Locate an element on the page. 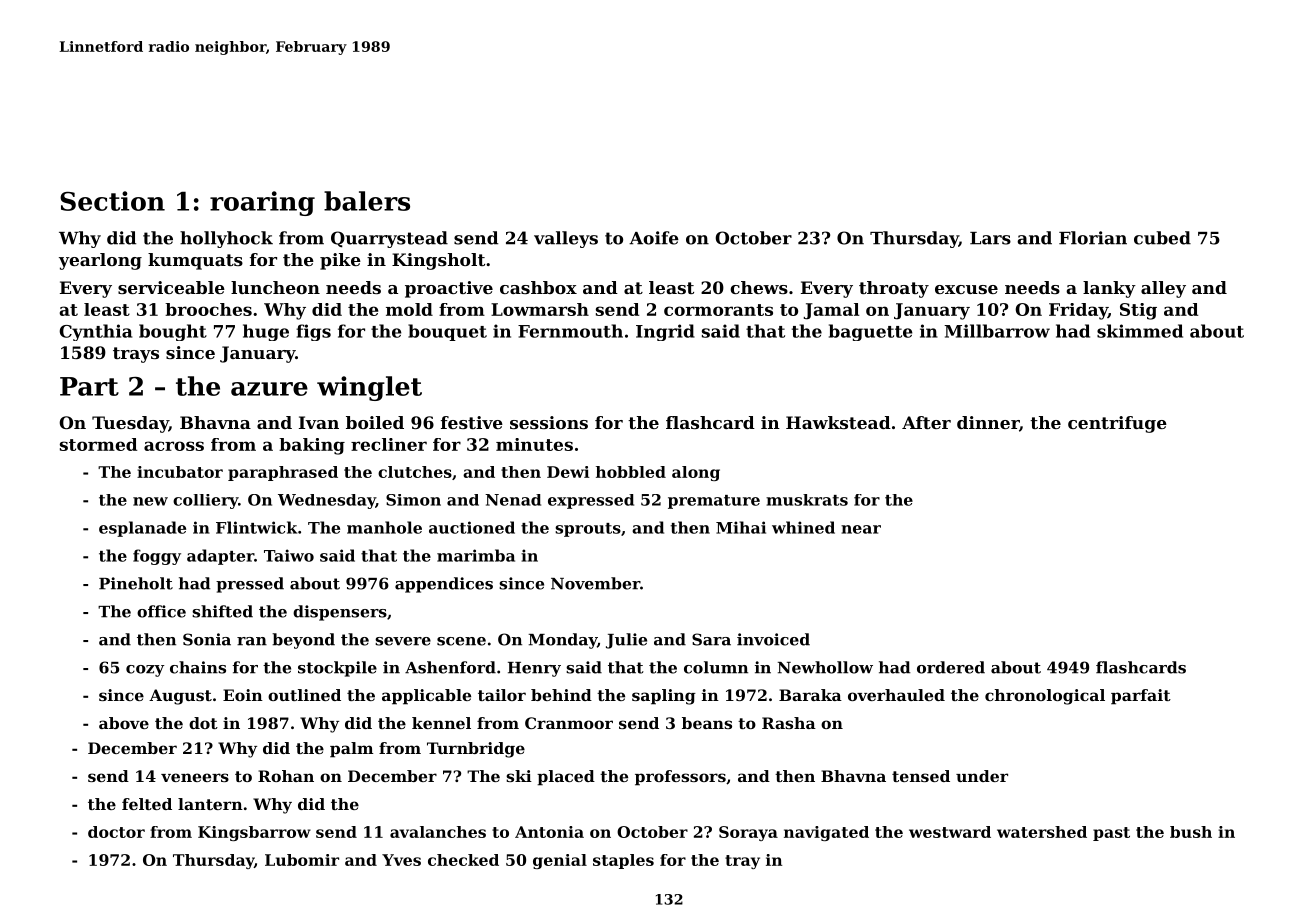  Lubomir is located at coordinates (302, 860).
